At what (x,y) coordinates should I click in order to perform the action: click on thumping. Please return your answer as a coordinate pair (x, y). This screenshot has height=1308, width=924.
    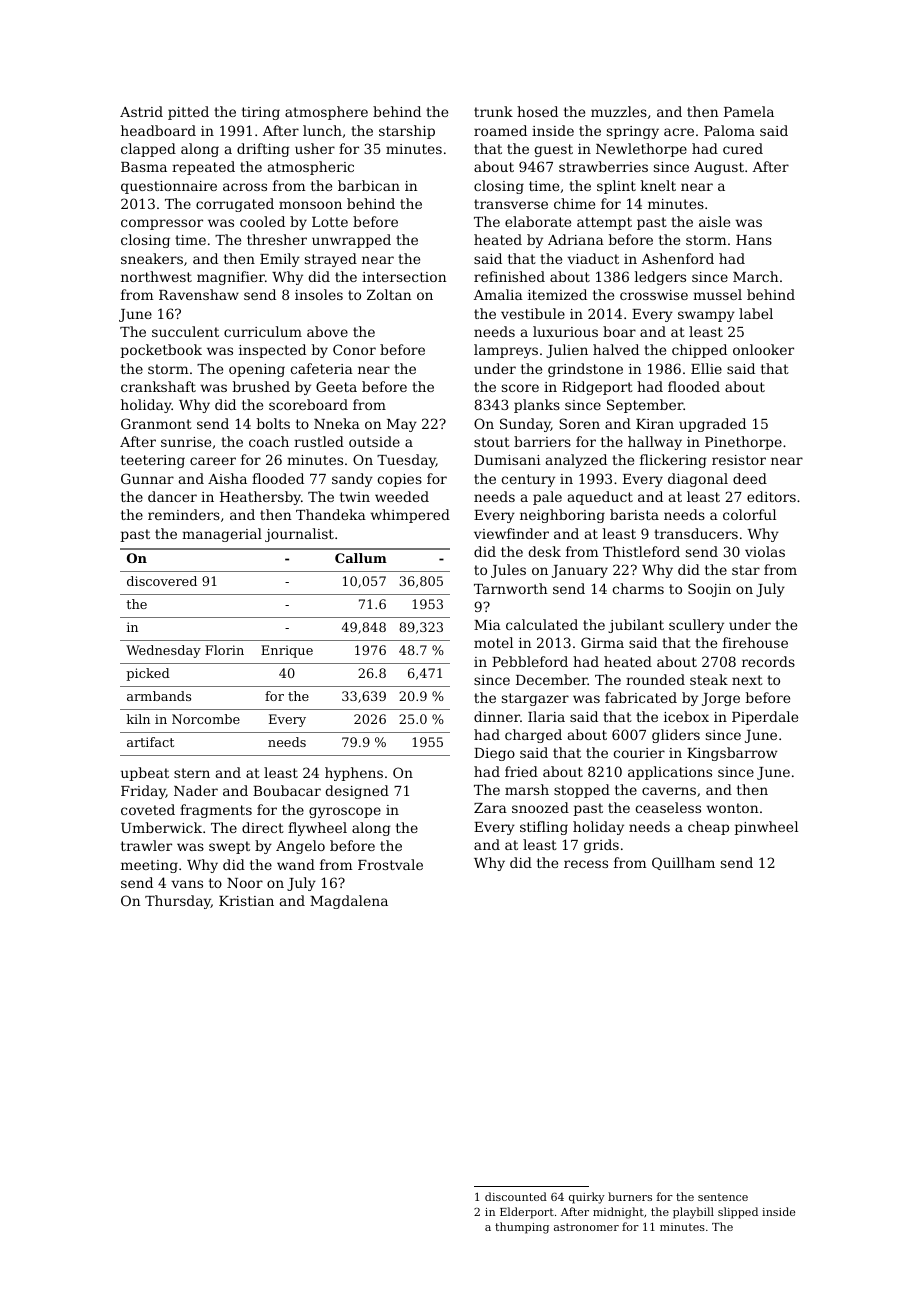
    Looking at the image, I should click on (522, 1228).
